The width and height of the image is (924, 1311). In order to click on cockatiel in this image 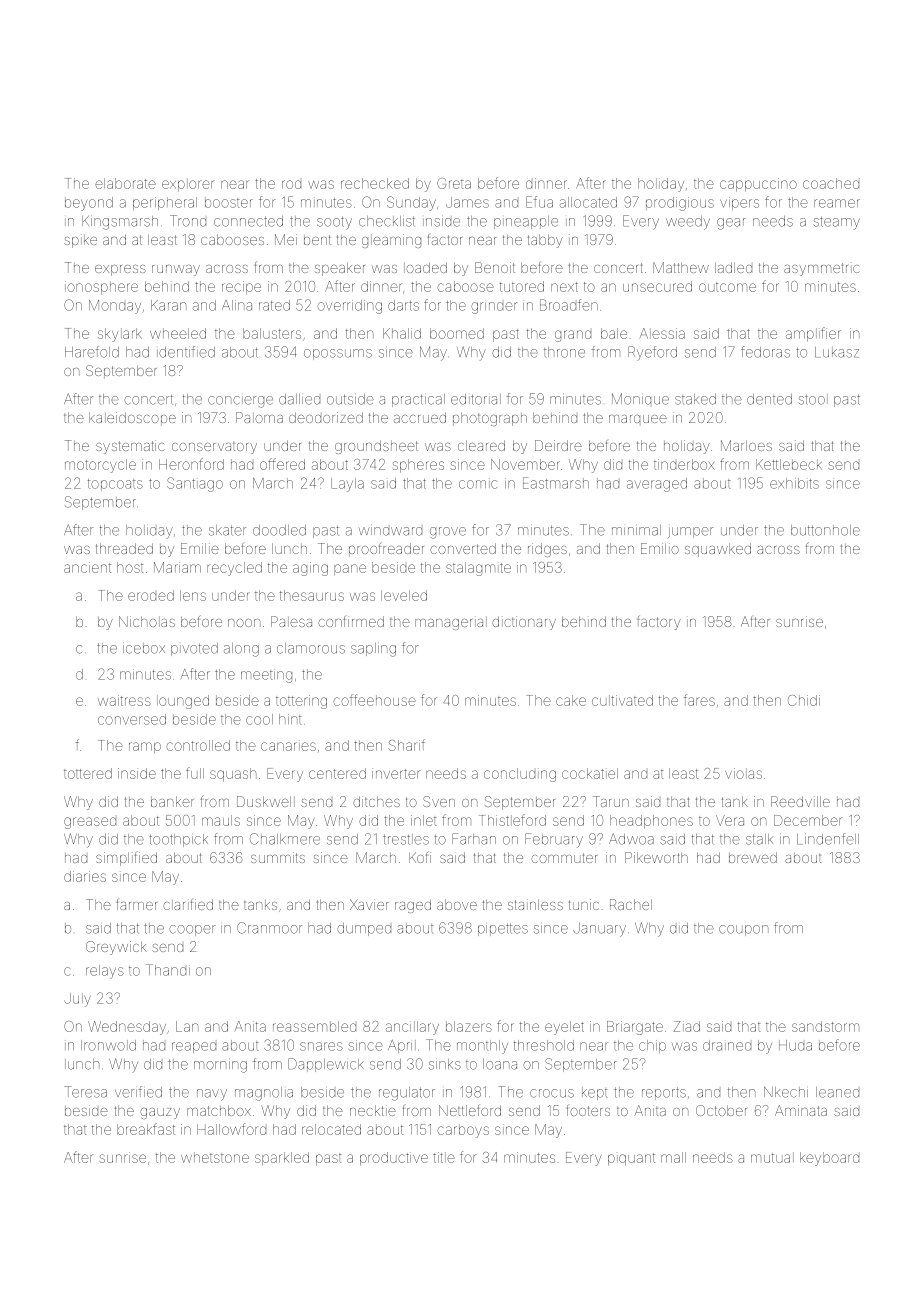, I will do `click(590, 773)`.
